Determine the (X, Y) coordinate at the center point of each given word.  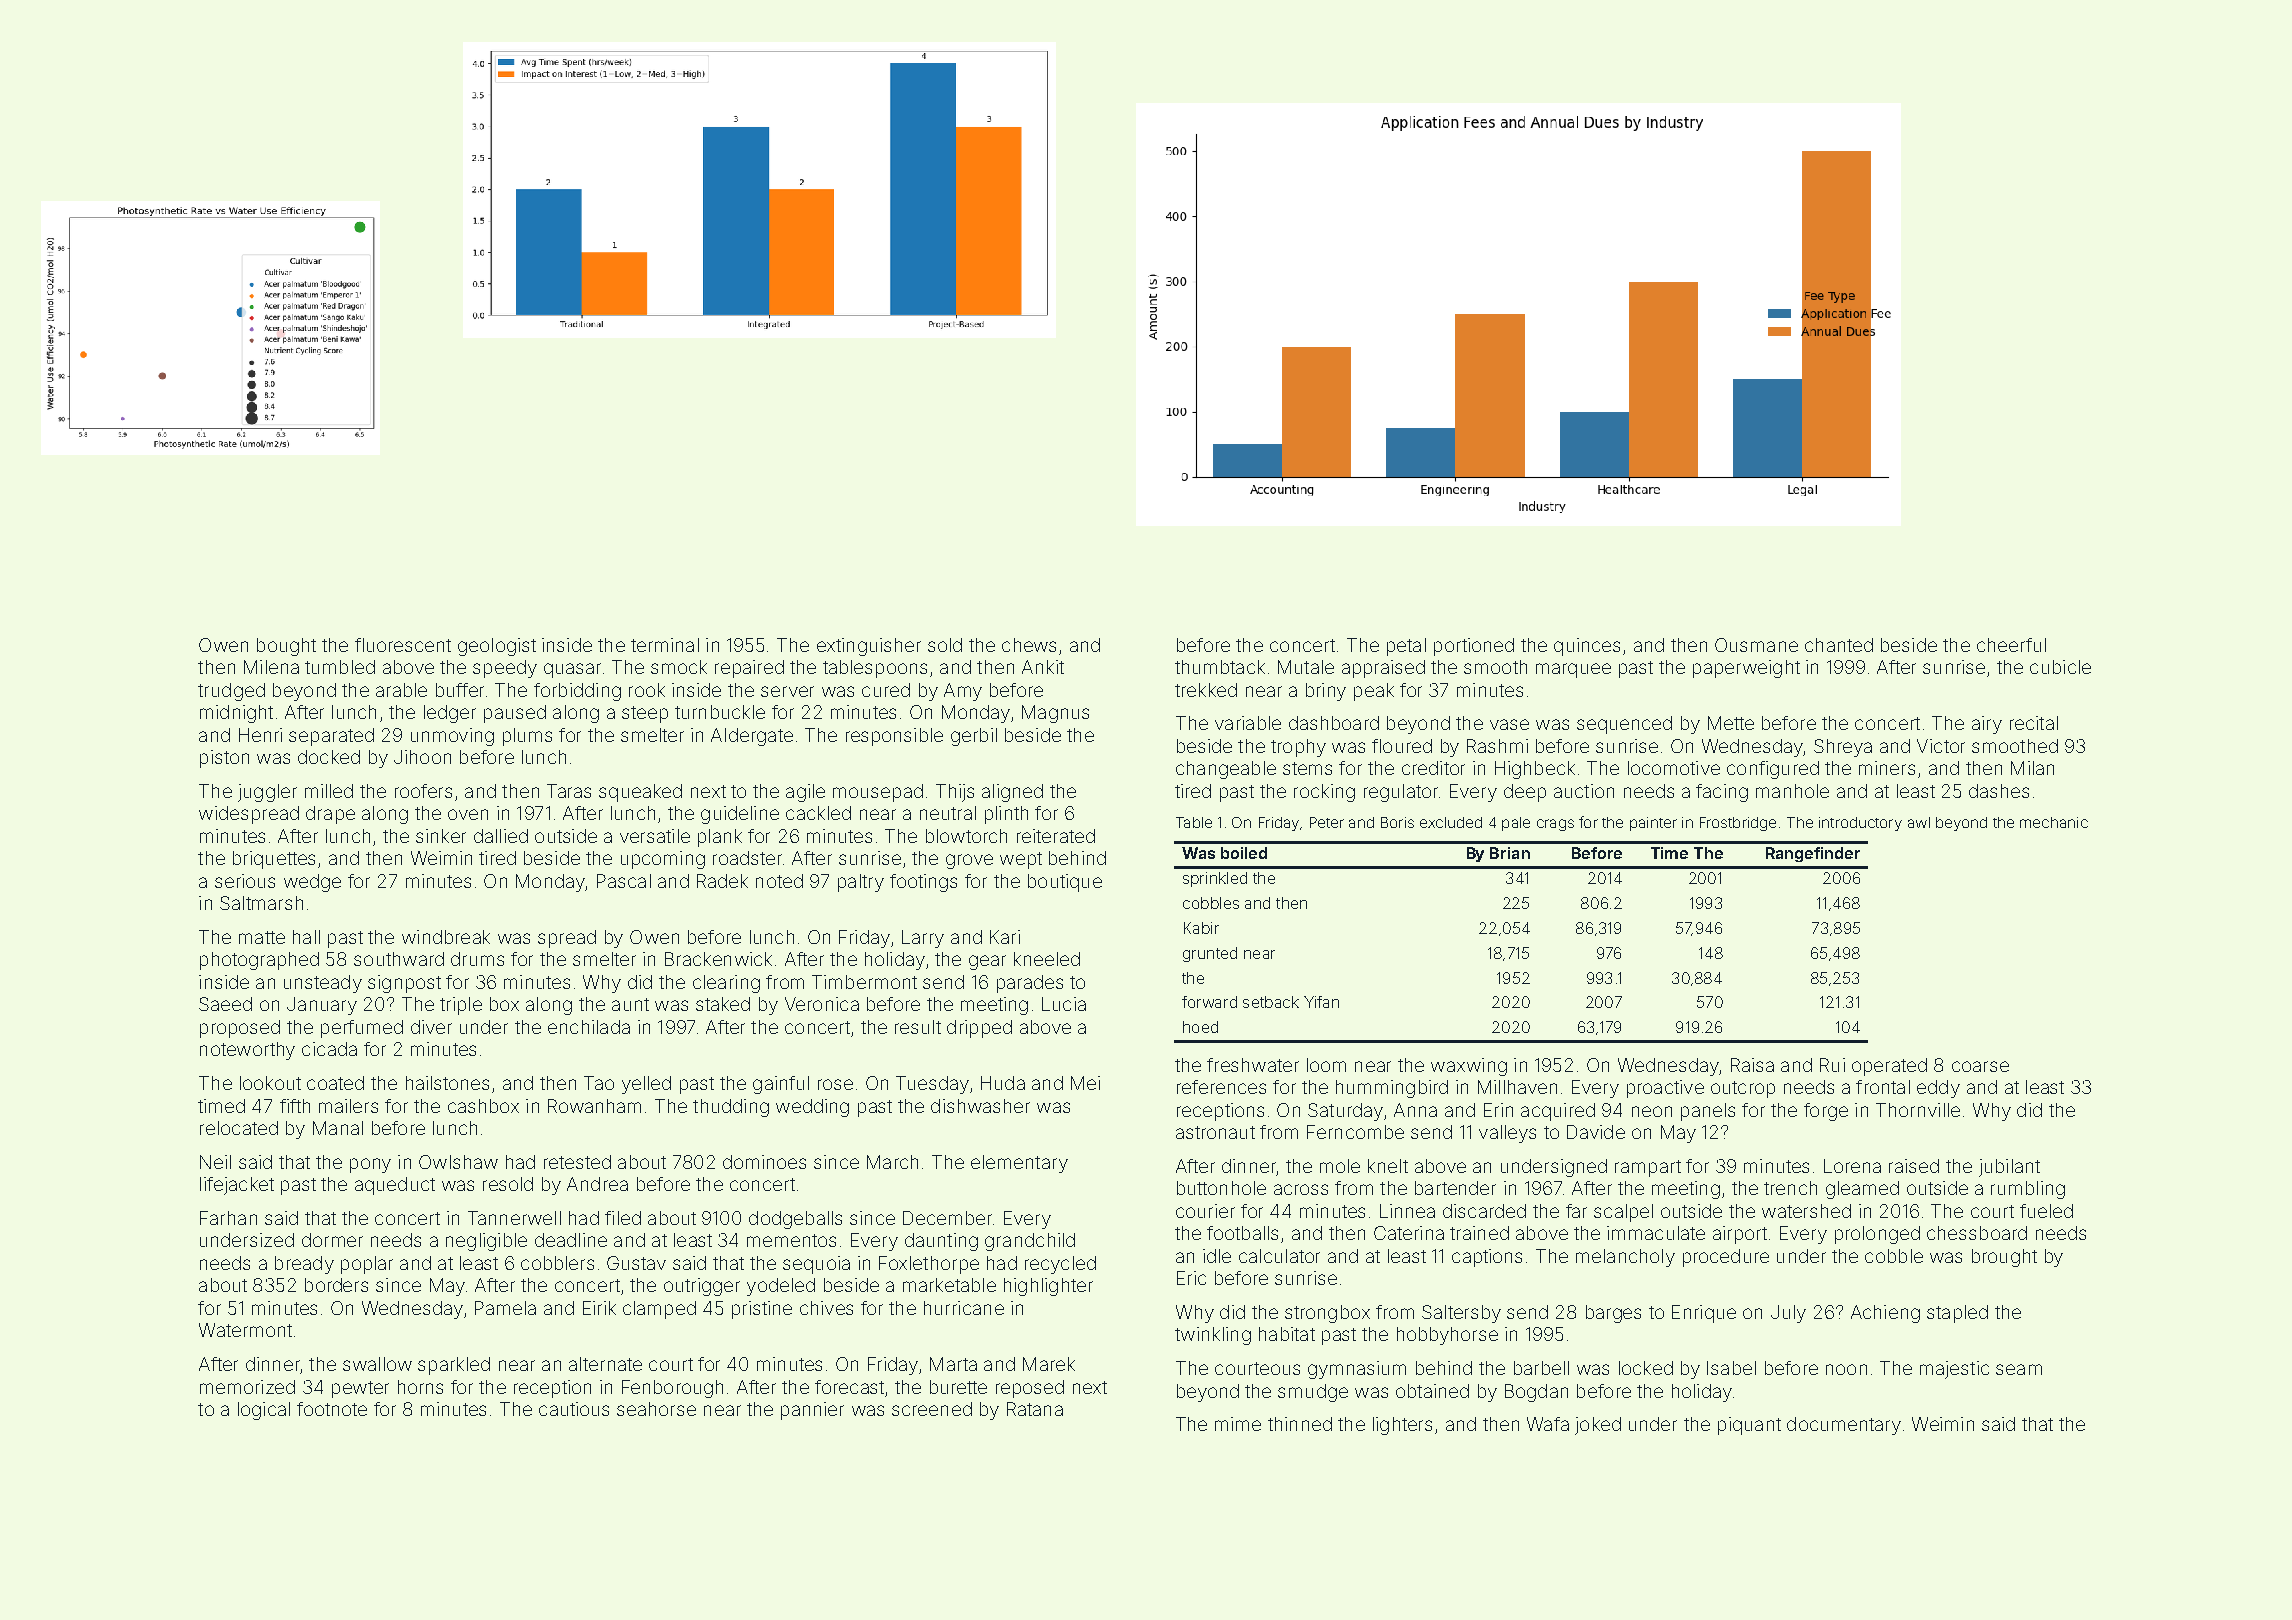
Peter (1327, 822)
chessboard (1977, 1233)
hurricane (964, 1308)
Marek (1049, 1364)
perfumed (362, 1029)
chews (1029, 645)
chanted (1839, 645)
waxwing (1469, 1067)
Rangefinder (1813, 854)
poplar (367, 1265)
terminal (665, 645)
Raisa (1752, 1065)
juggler (267, 793)
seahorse (656, 1409)
